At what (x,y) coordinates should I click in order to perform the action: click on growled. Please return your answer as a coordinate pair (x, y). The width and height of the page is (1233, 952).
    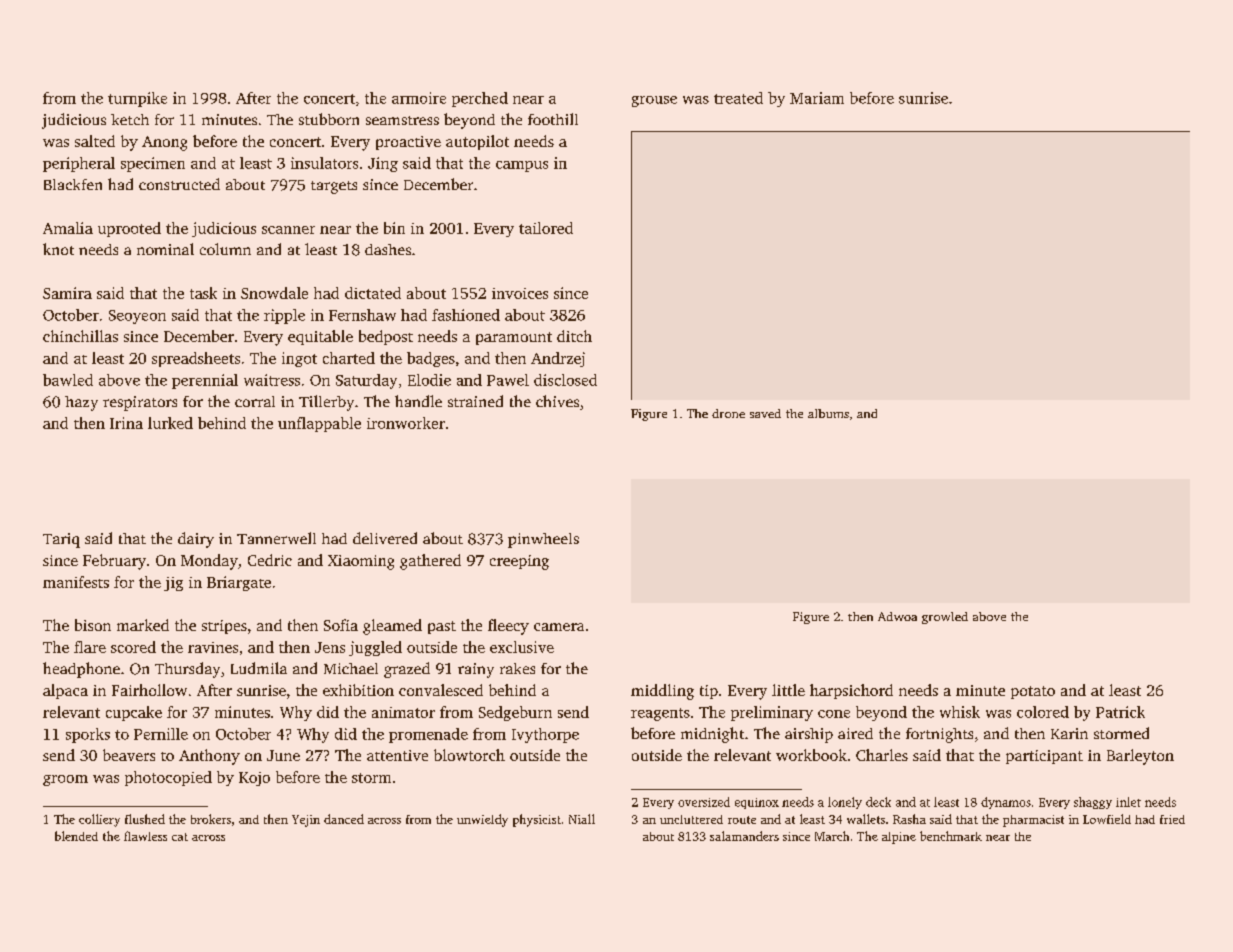
    Looking at the image, I should click on (945, 618).
